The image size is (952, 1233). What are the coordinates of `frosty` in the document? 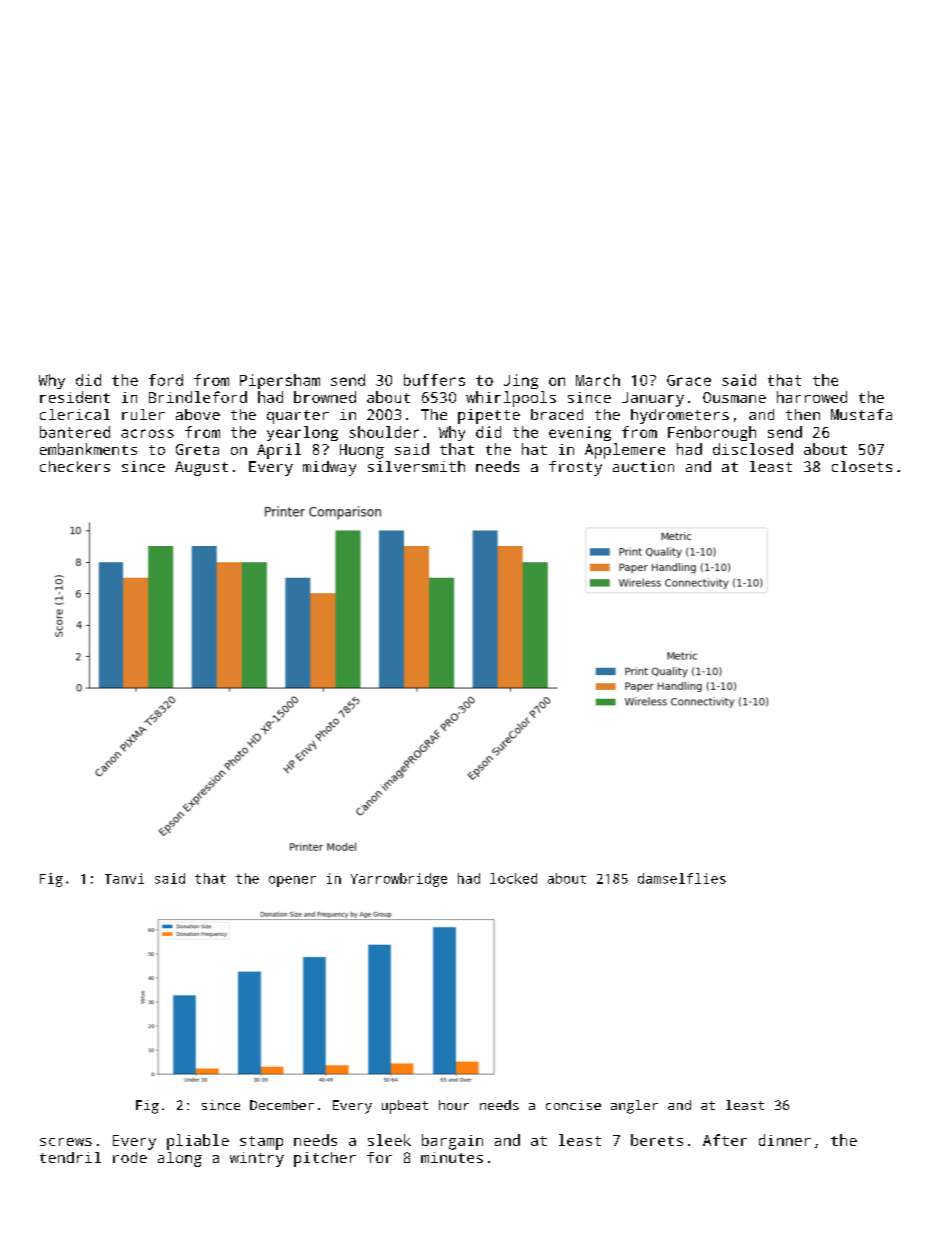 It's located at (575, 468).
